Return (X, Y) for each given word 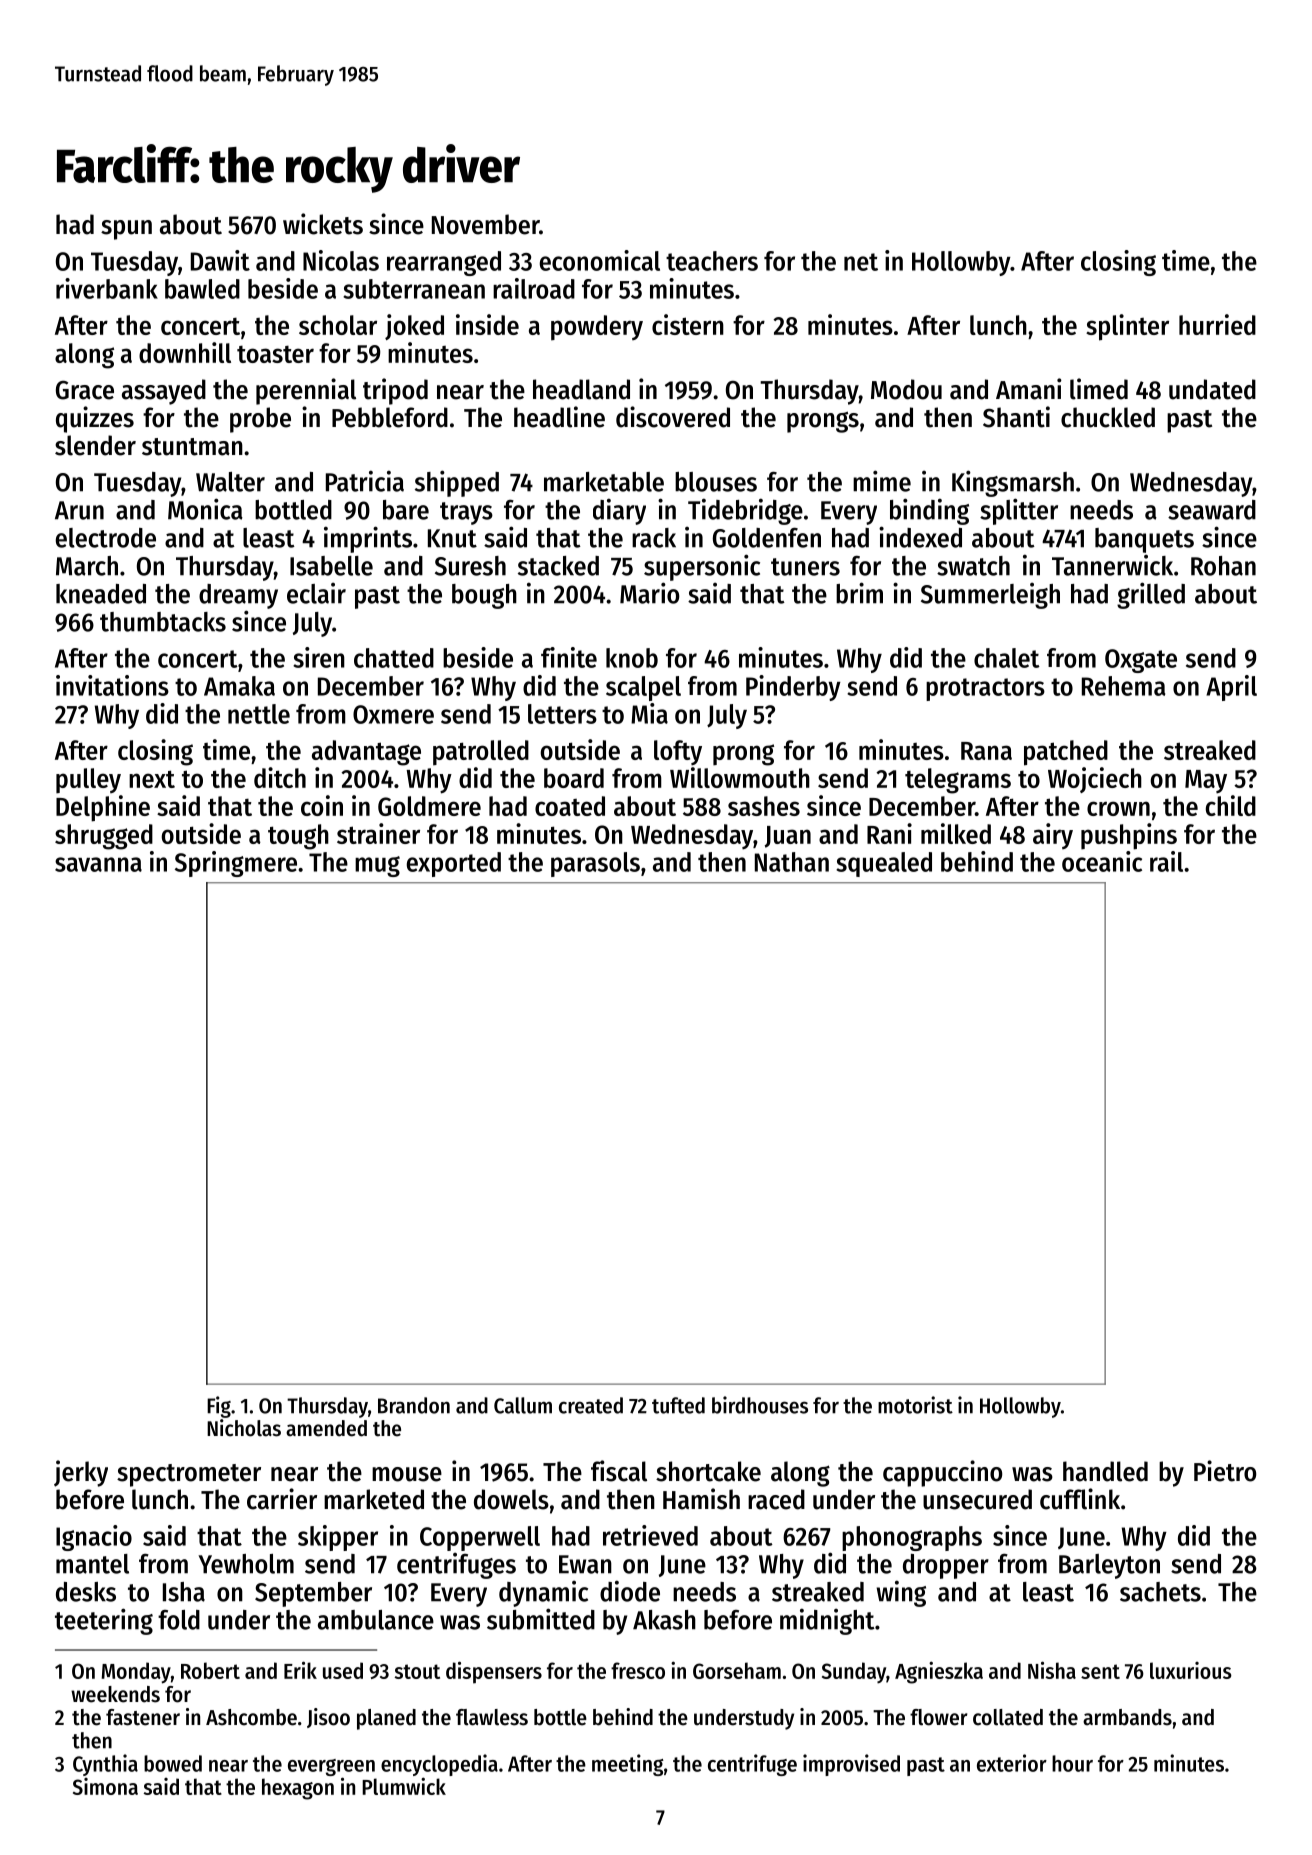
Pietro (1225, 1471)
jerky (81, 1473)
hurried (1217, 324)
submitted (541, 1619)
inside (487, 324)
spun (126, 230)
